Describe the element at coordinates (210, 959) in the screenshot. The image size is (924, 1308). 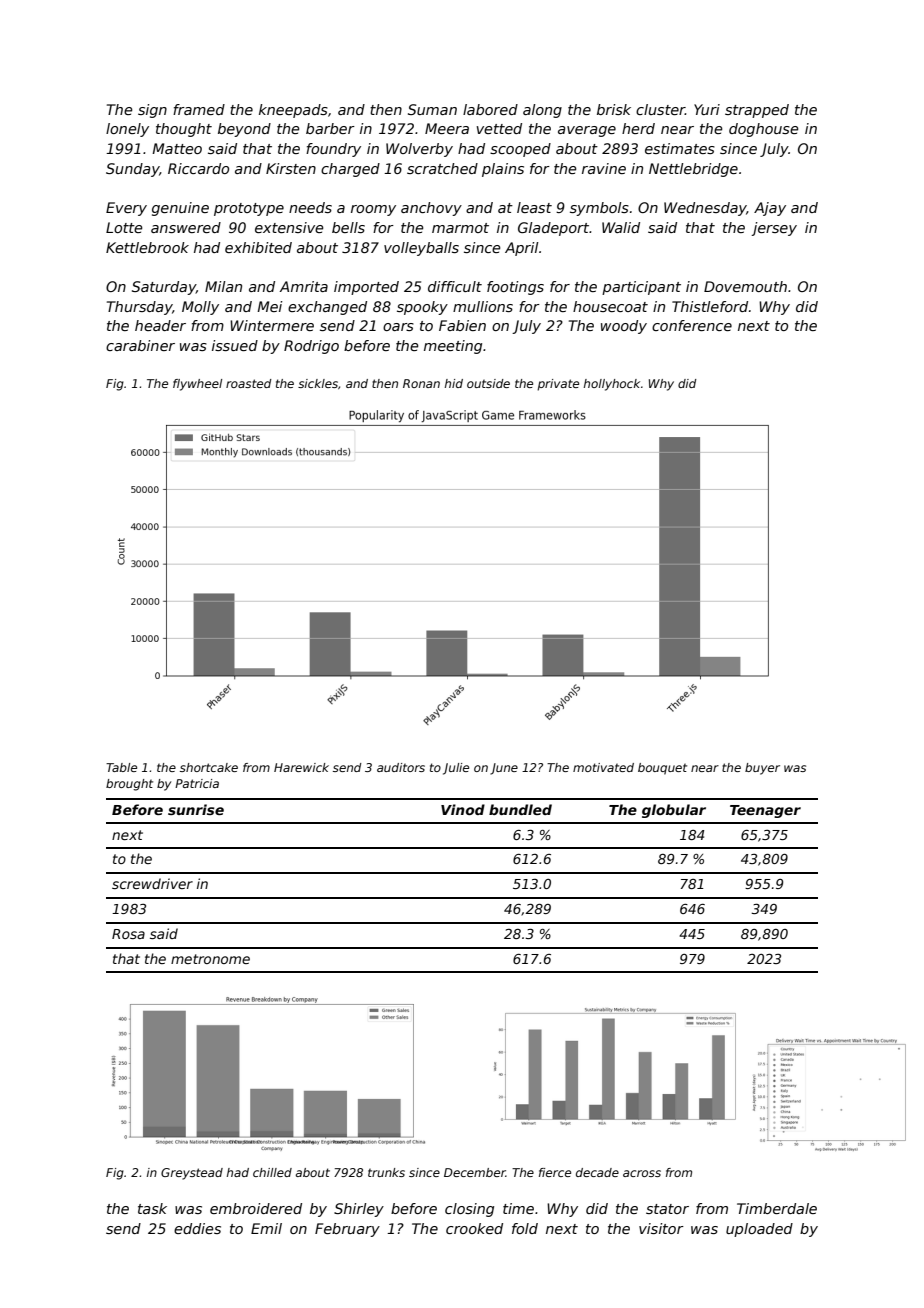
I see `metronome` at that location.
